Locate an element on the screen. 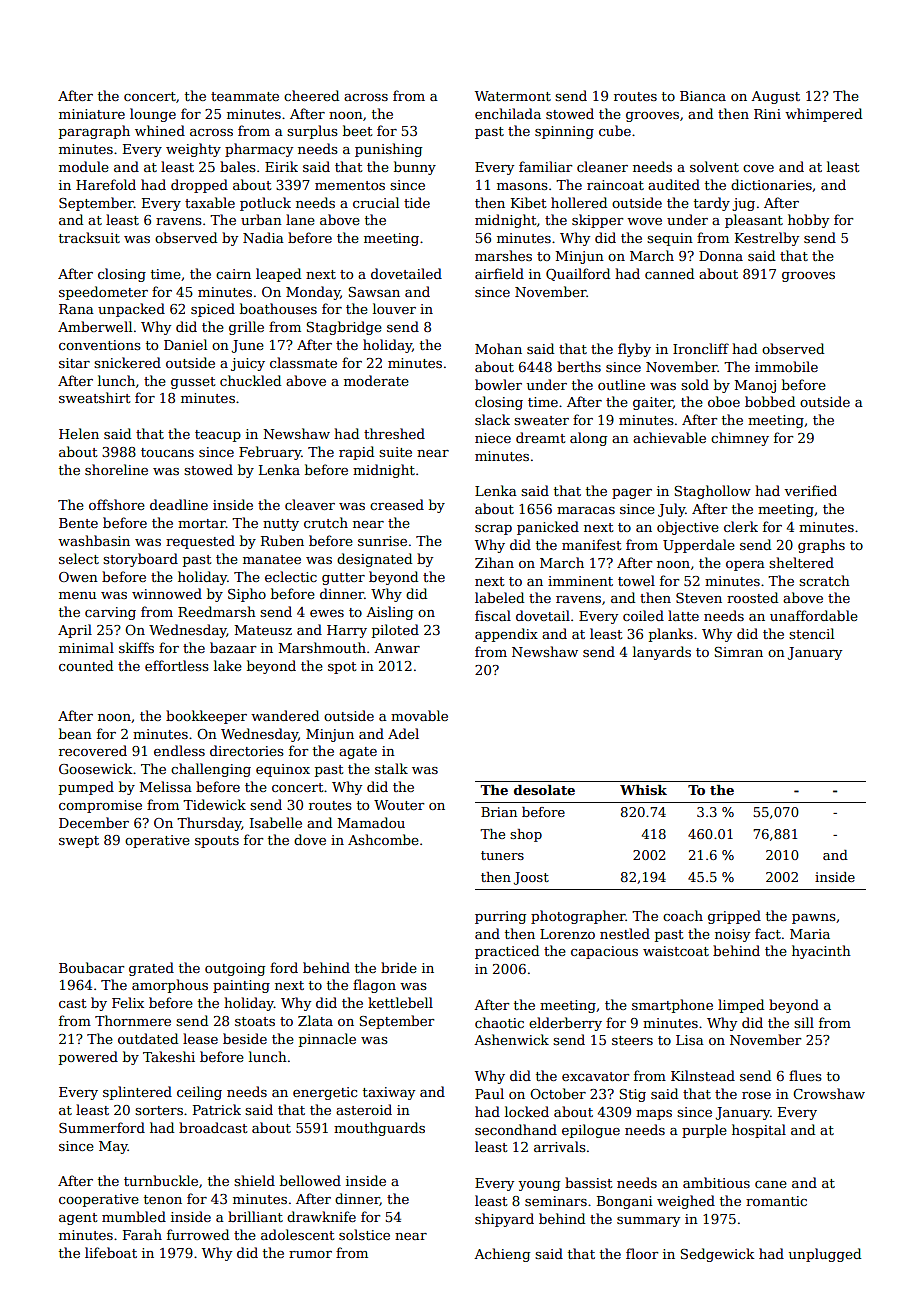 The width and height of the screenshot is (924, 1308). furrowed is located at coordinates (198, 1234).
